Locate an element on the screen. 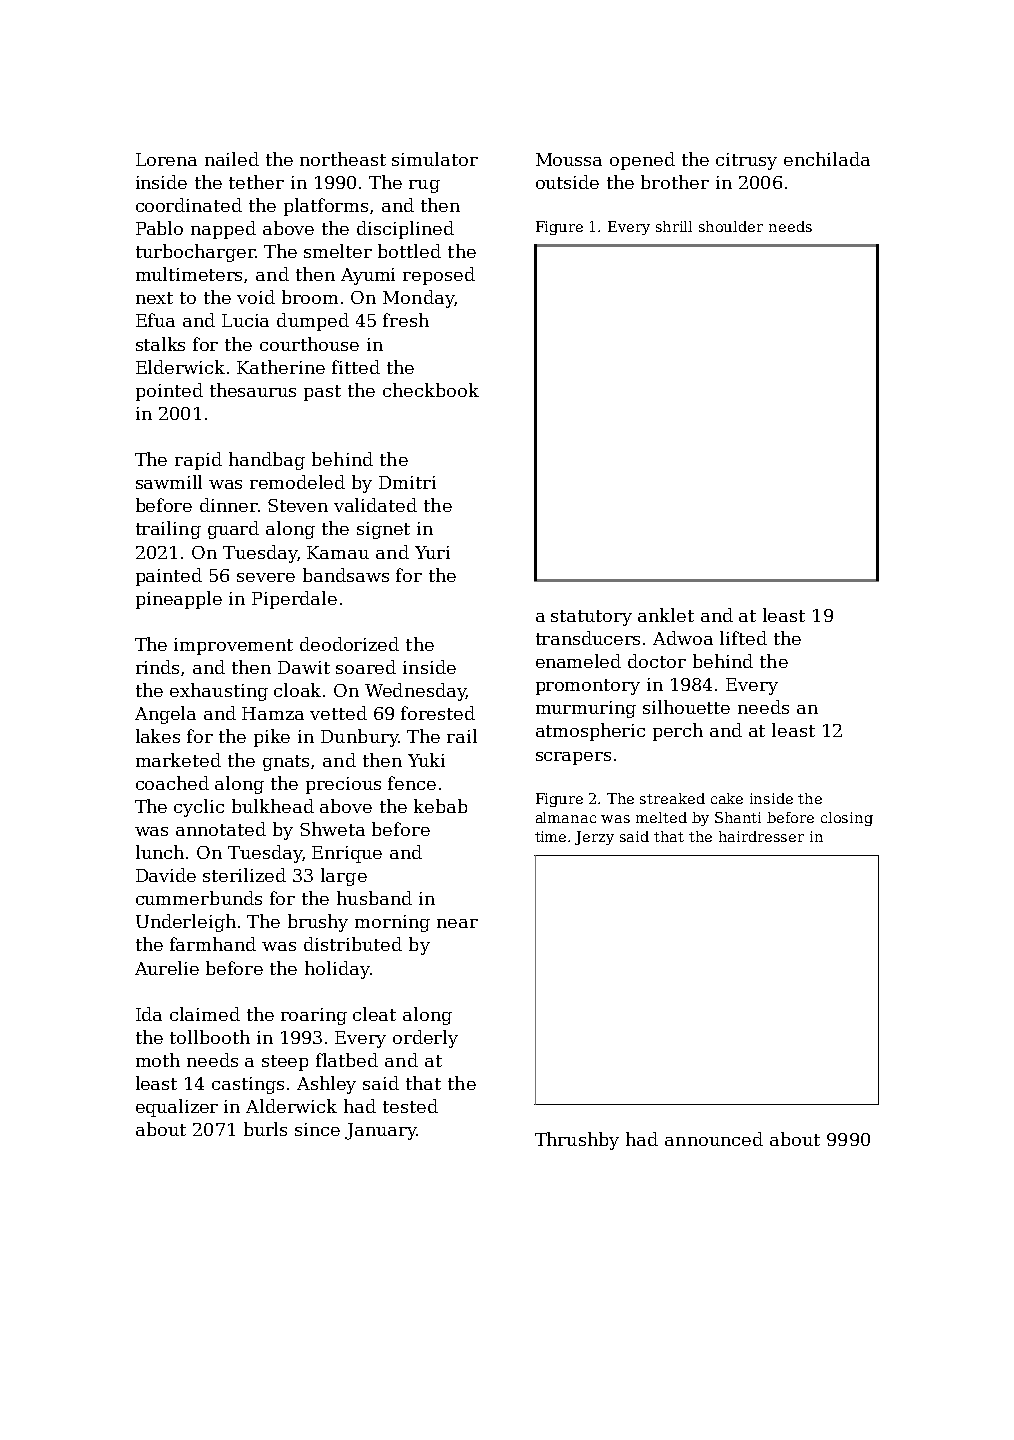 The width and height of the screenshot is (1014, 1440). Moussa is located at coordinates (569, 159).
